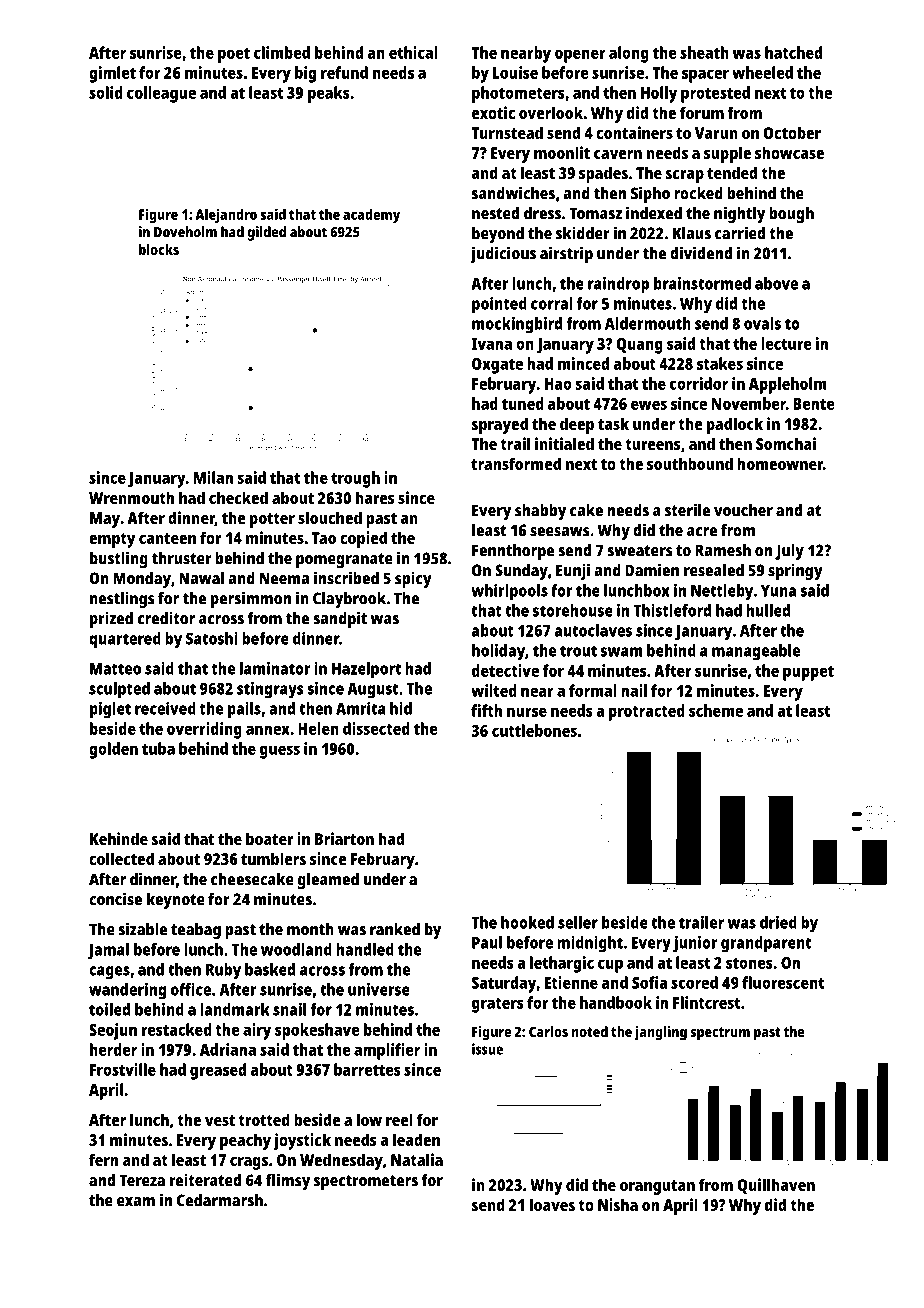  Describe the element at coordinates (795, 571) in the image. I see `springy` at that location.
